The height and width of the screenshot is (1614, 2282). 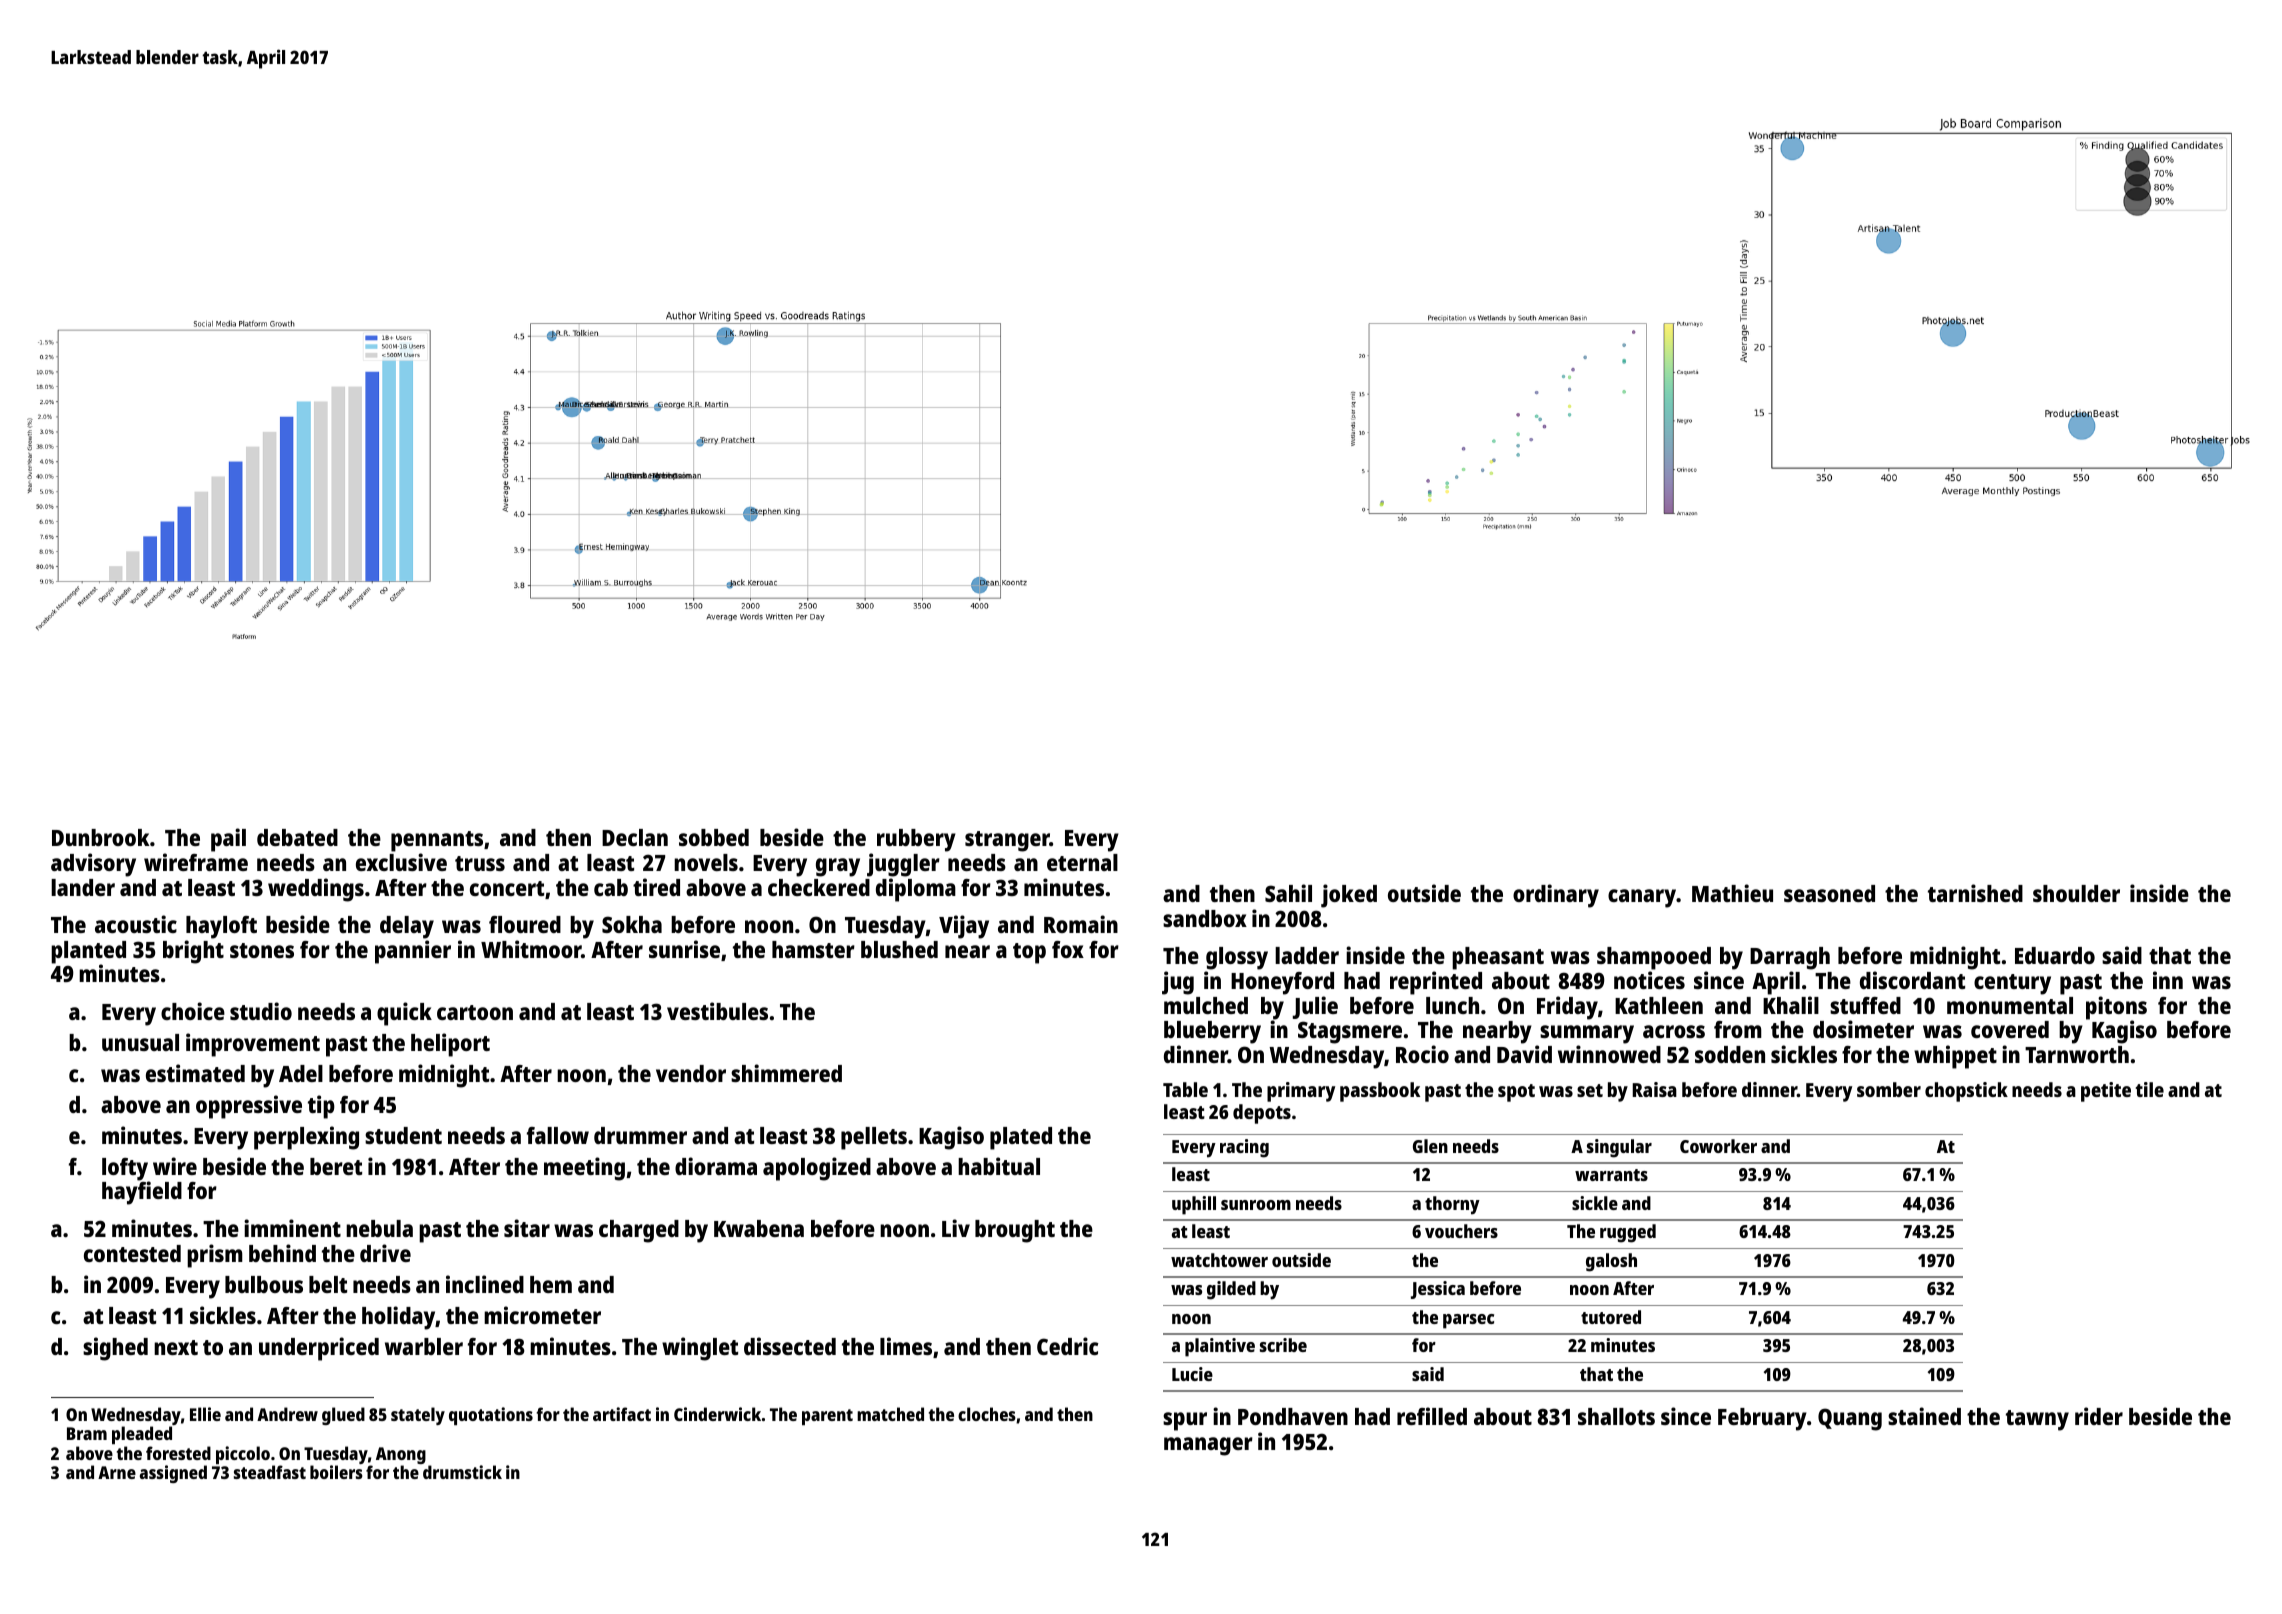 What do you see at coordinates (282, 1253) in the screenshot?
I see `behind` at bounding box center [282, 1253].
